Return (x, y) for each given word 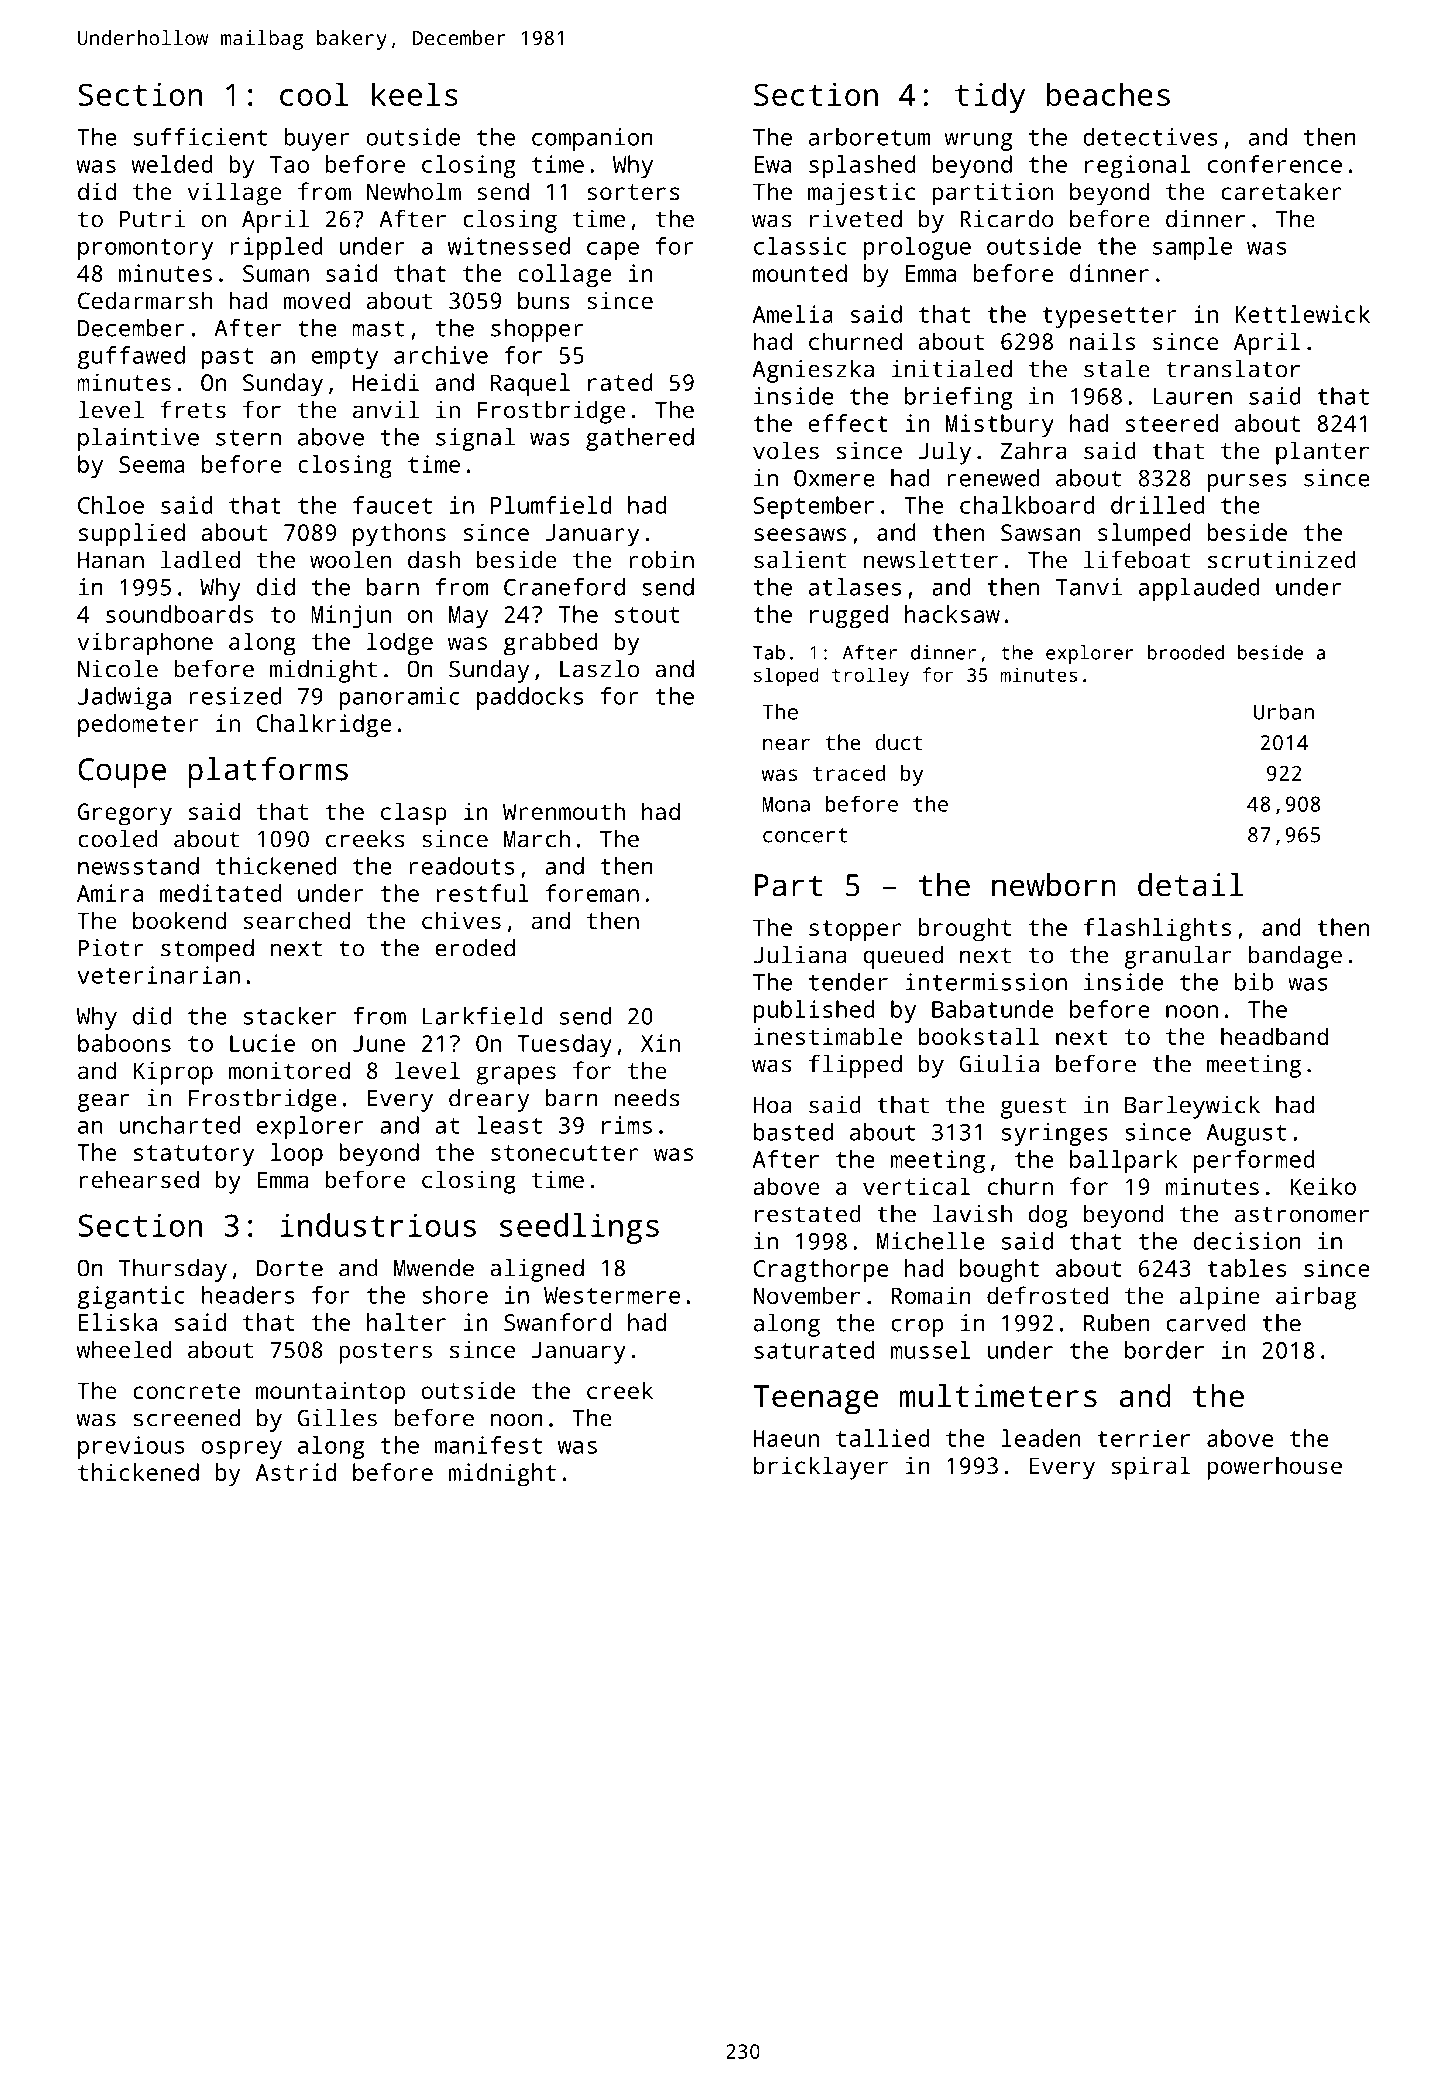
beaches (1108, 94)
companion (592, 139)
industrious (378, 1225)
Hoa (772, 1105)
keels (415, 94)
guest (1033, 1108)
